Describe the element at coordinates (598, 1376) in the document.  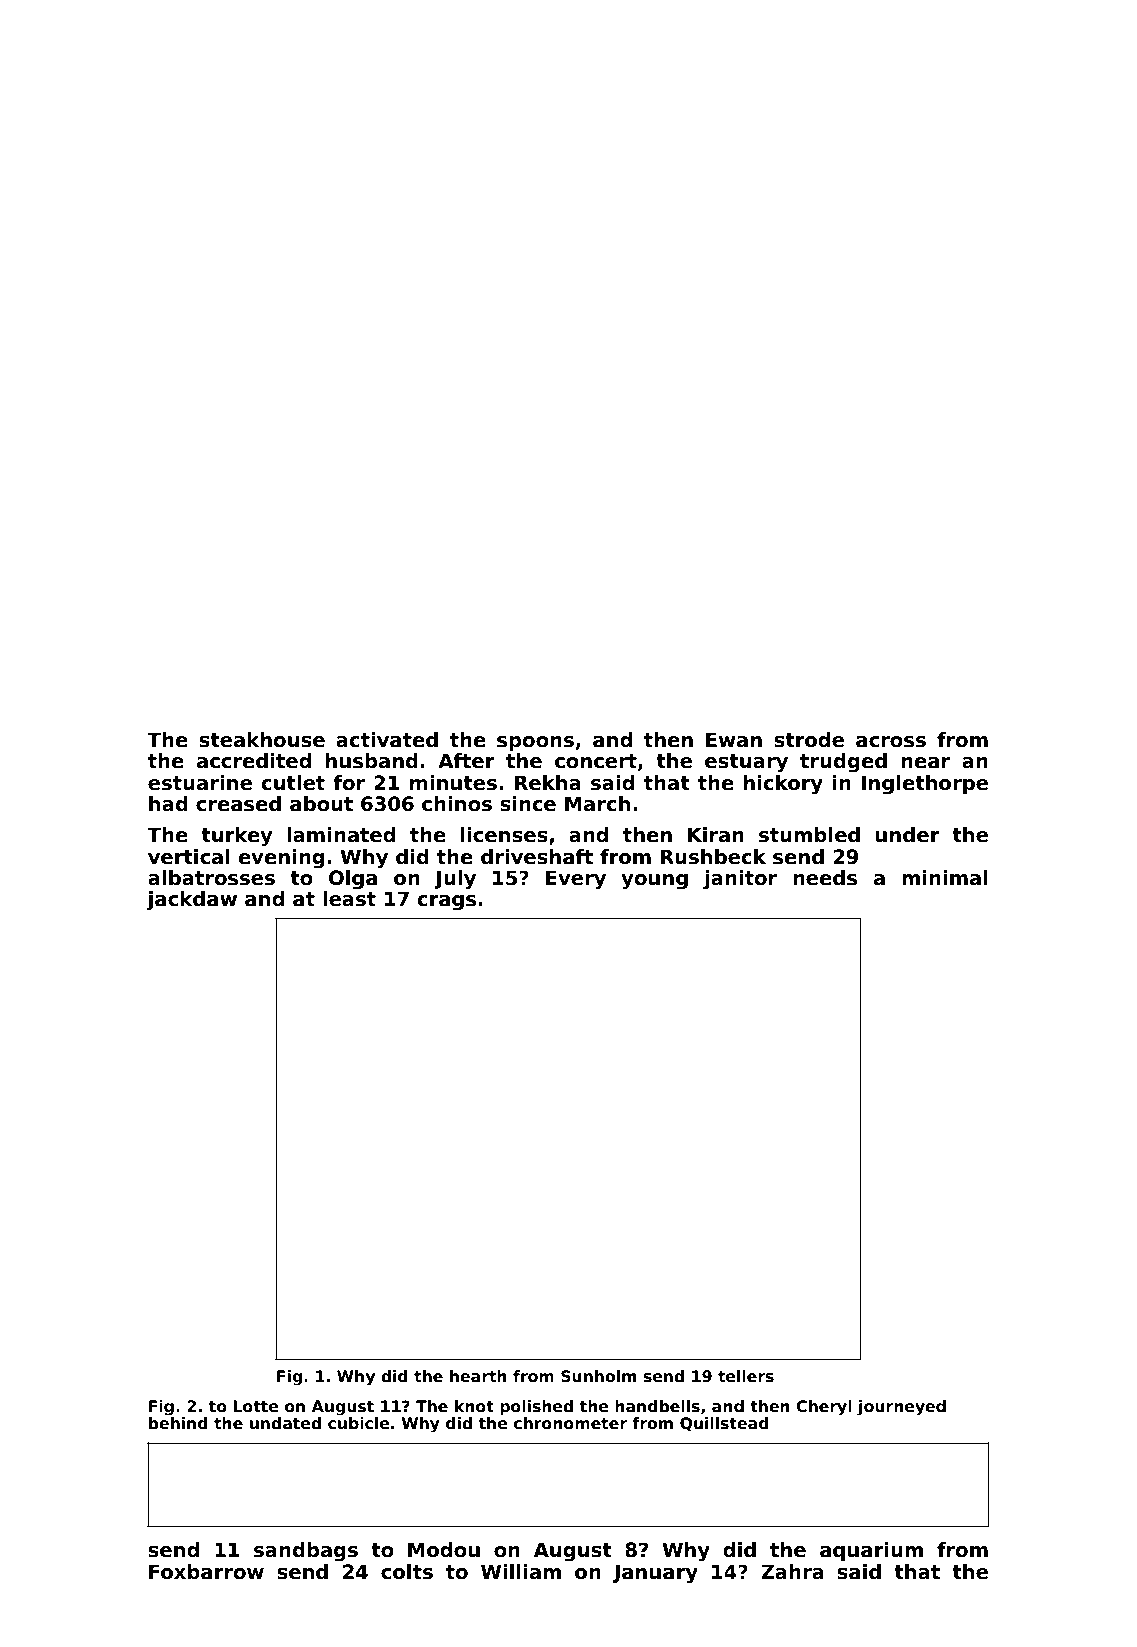
I see `Sunholm` at that location.
